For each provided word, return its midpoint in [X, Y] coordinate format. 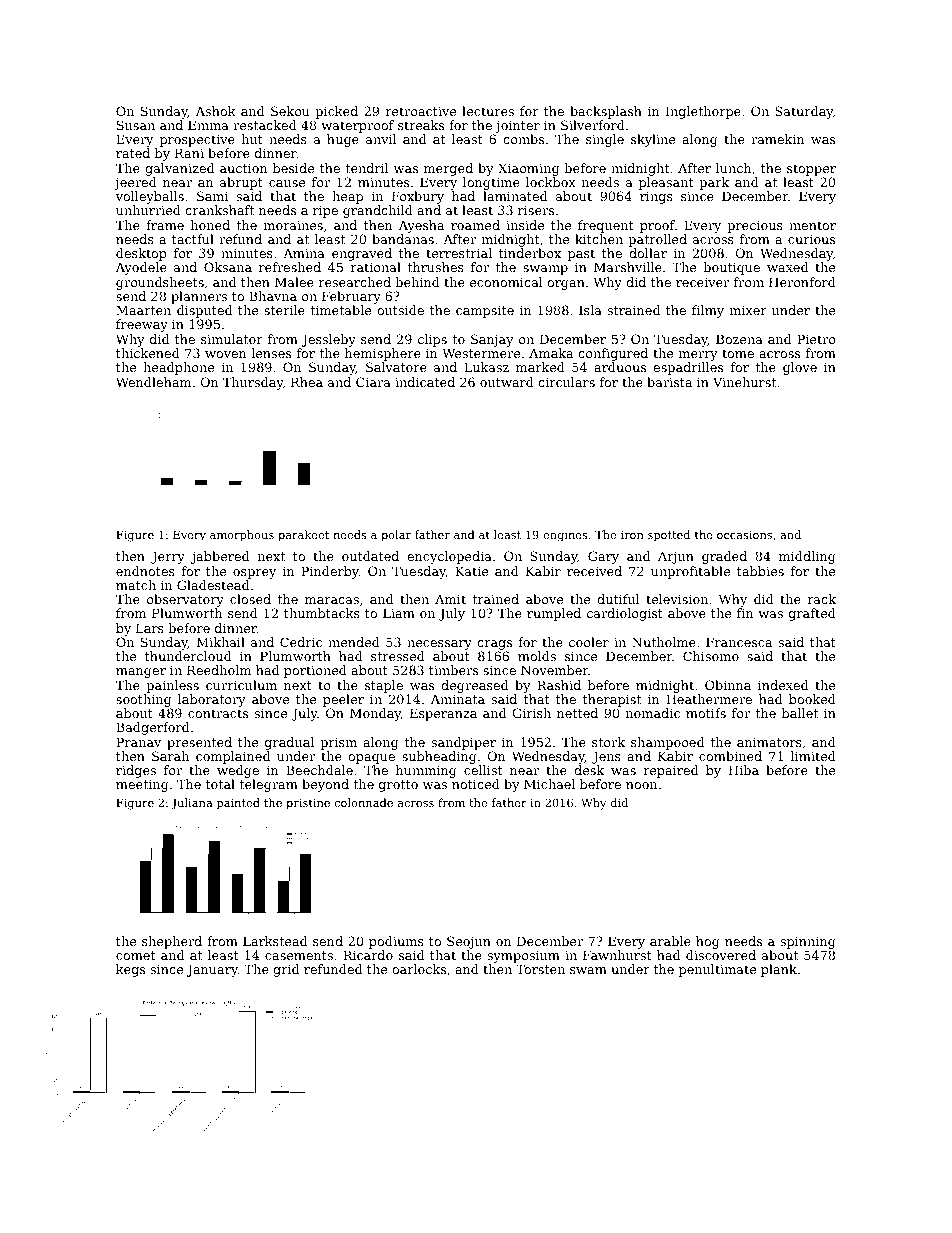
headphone [178, 368]
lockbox [551, 182]
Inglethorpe [703, 112]
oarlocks [419, 969]
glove [800, 368]
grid [286, 970]
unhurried [148, 210]
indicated [425, 382]
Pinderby [330, 572]
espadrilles [688, 368]
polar [396, 536]
